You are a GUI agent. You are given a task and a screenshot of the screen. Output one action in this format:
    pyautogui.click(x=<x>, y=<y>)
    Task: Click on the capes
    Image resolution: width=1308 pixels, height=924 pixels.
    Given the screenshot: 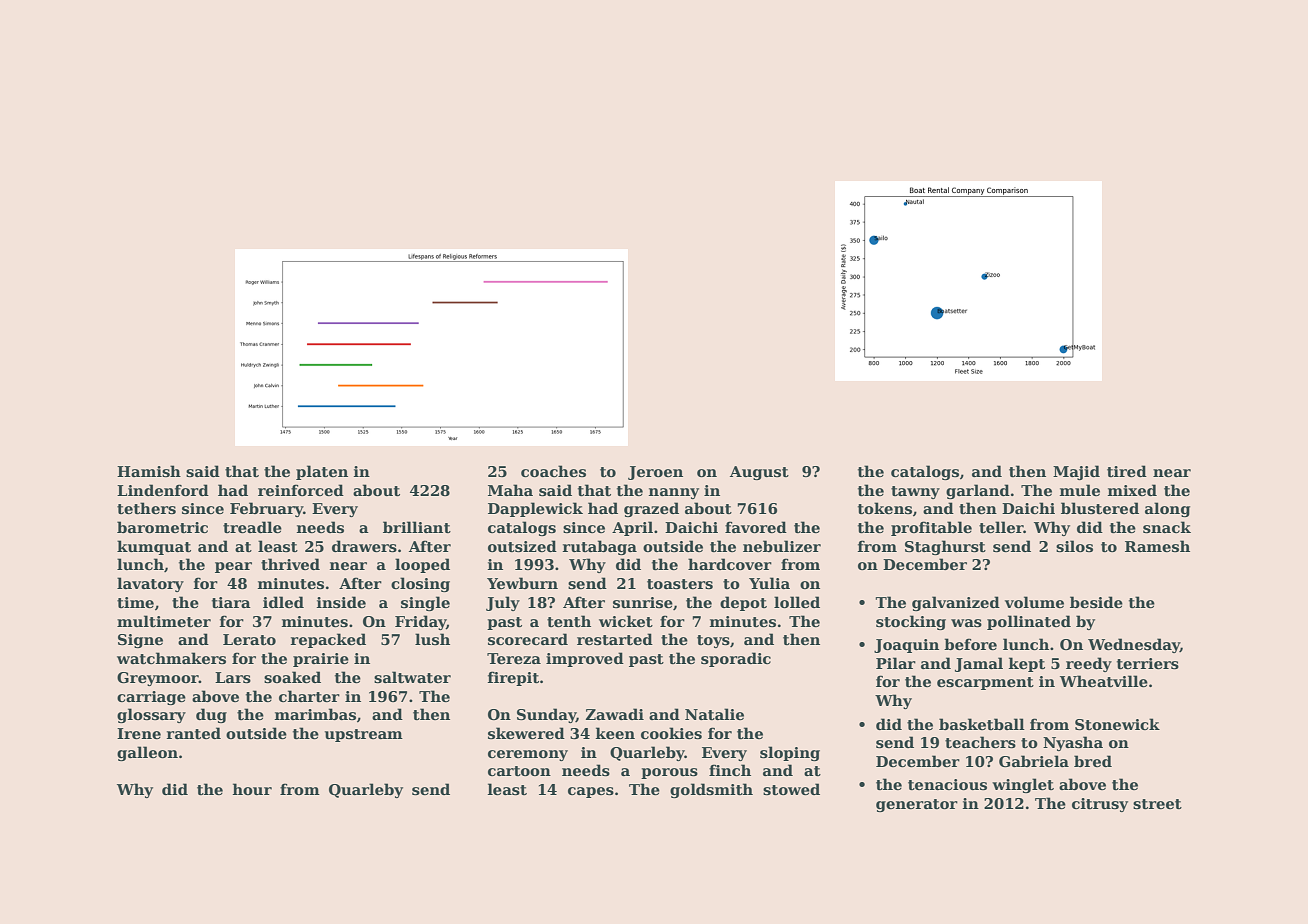 What is the action you would take?
    pyautogui.click(x=591, y=792)
